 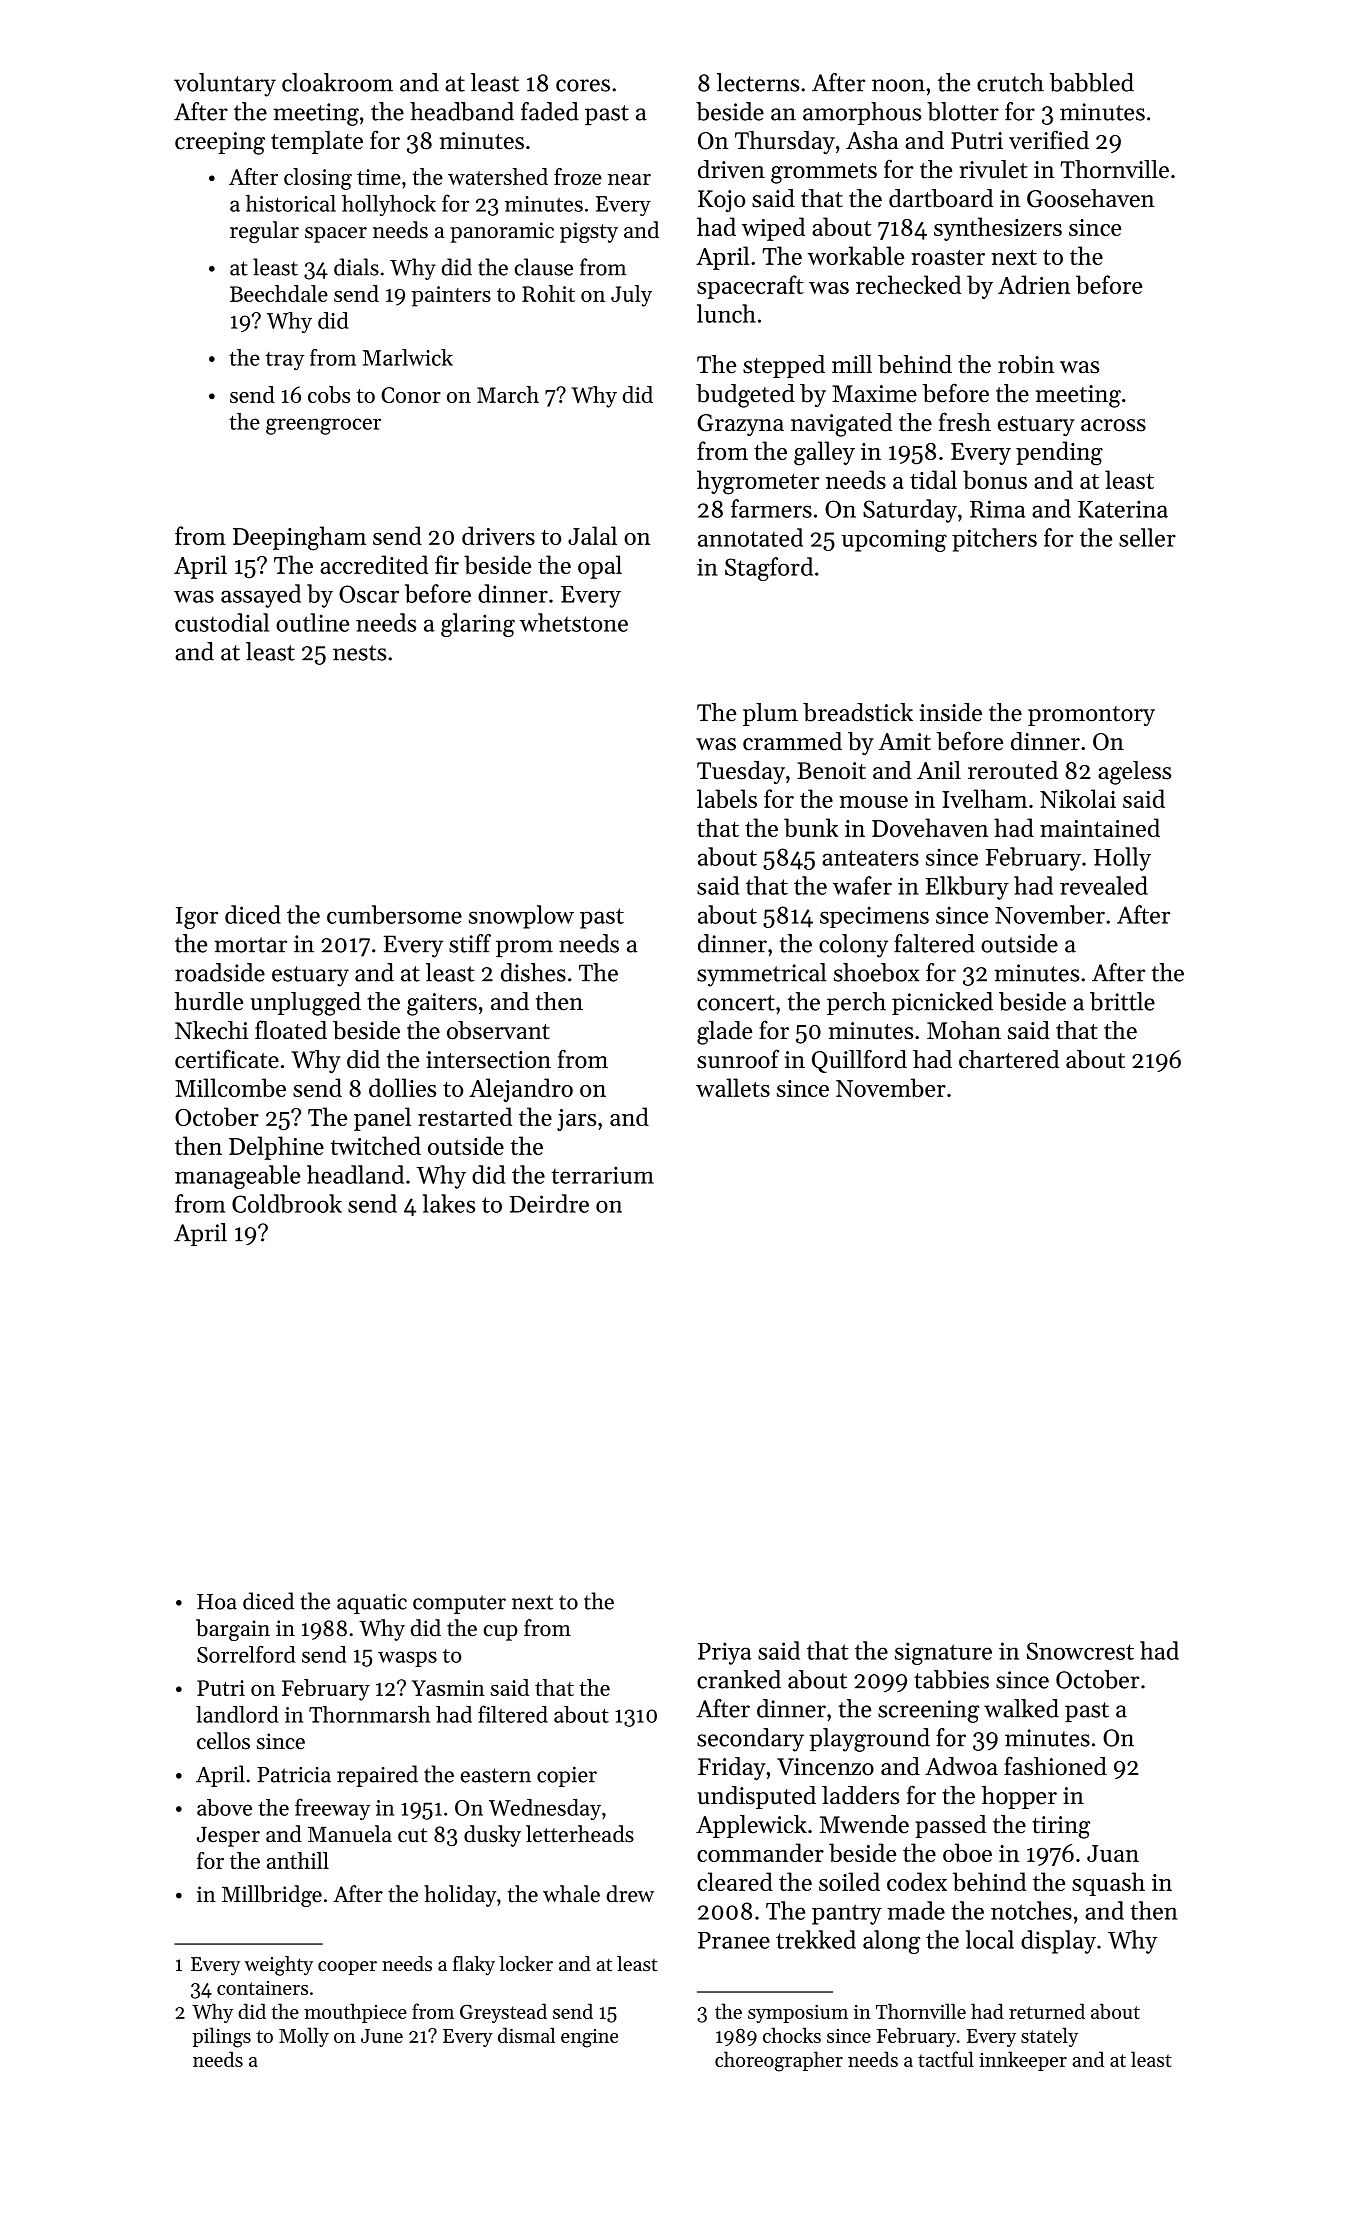 What do you see at coordinates (217, 1602) in the screenshot?
I see `Hoa` at bounding box center [217, 1602].
